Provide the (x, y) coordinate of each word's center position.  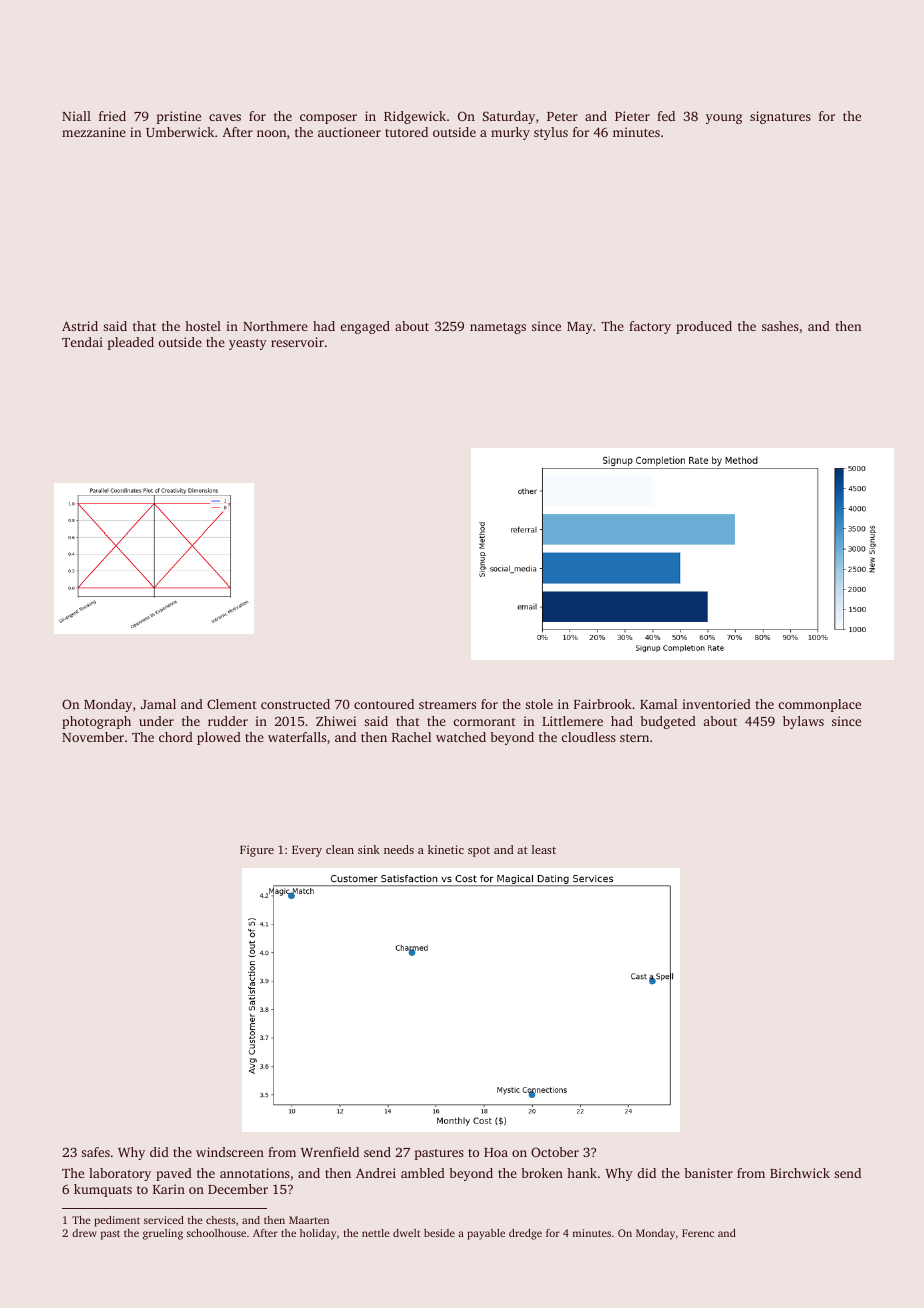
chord (176, 737)
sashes (780, 326)
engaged (365, 327)
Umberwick (180, 132)
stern (634, 738)
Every (307, 851)
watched (461, 737)
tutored (406, 132)
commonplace (820, 705)
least (544, 849)
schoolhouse (216, 1233)
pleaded (130, 343)
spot (479, 852)
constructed (295, 704)
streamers (447, 705)
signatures (780, 117)
